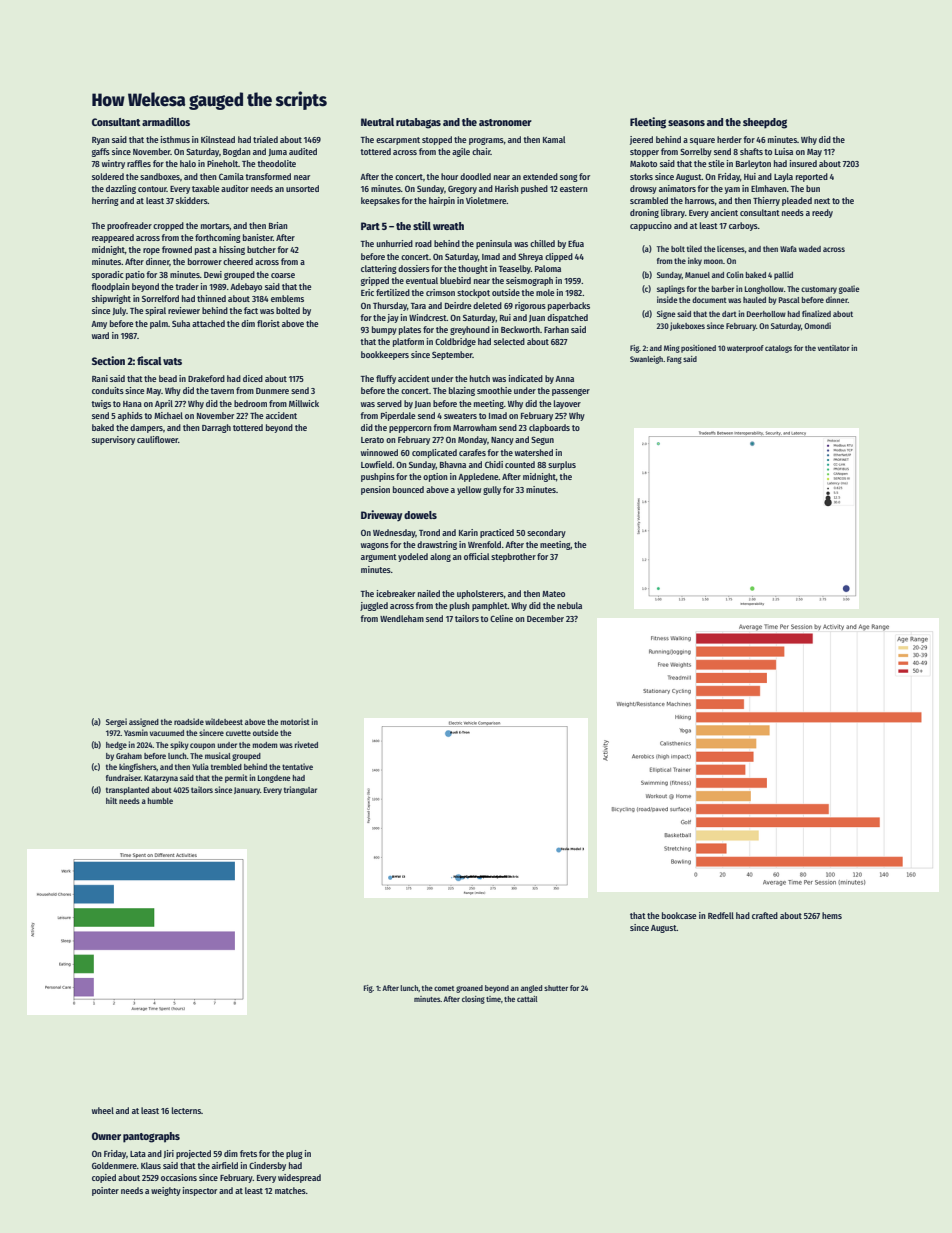 This screenshot has height=1233, width=952. I want to click on Adebayo, so click(246, 287).
